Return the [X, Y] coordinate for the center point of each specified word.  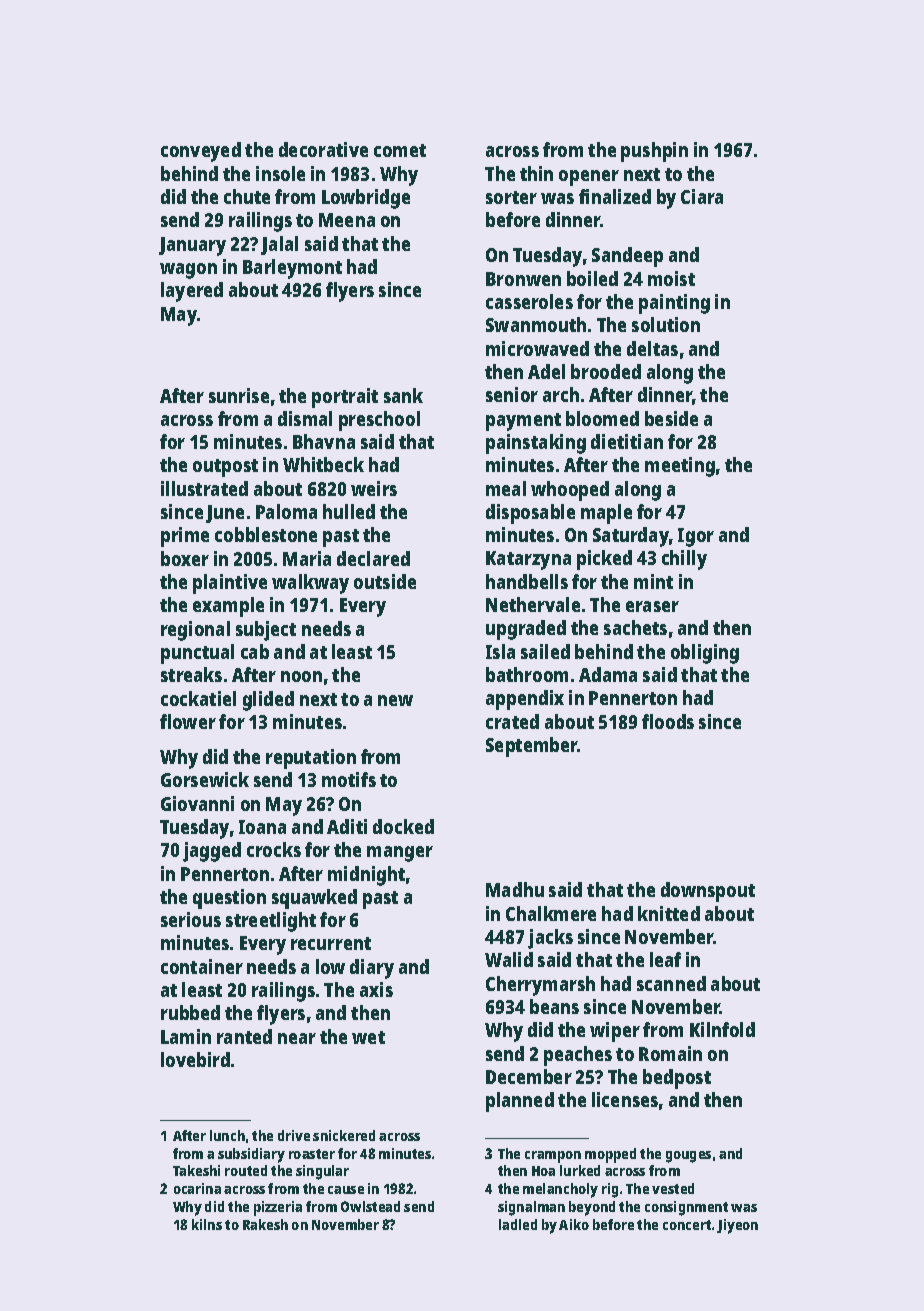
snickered [344, 1135]
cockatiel [198, 698]
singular [322, 1172]
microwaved [537, 348]
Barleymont [292, 269]
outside [385, 581]
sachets [635, 627]
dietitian [627, 441]
